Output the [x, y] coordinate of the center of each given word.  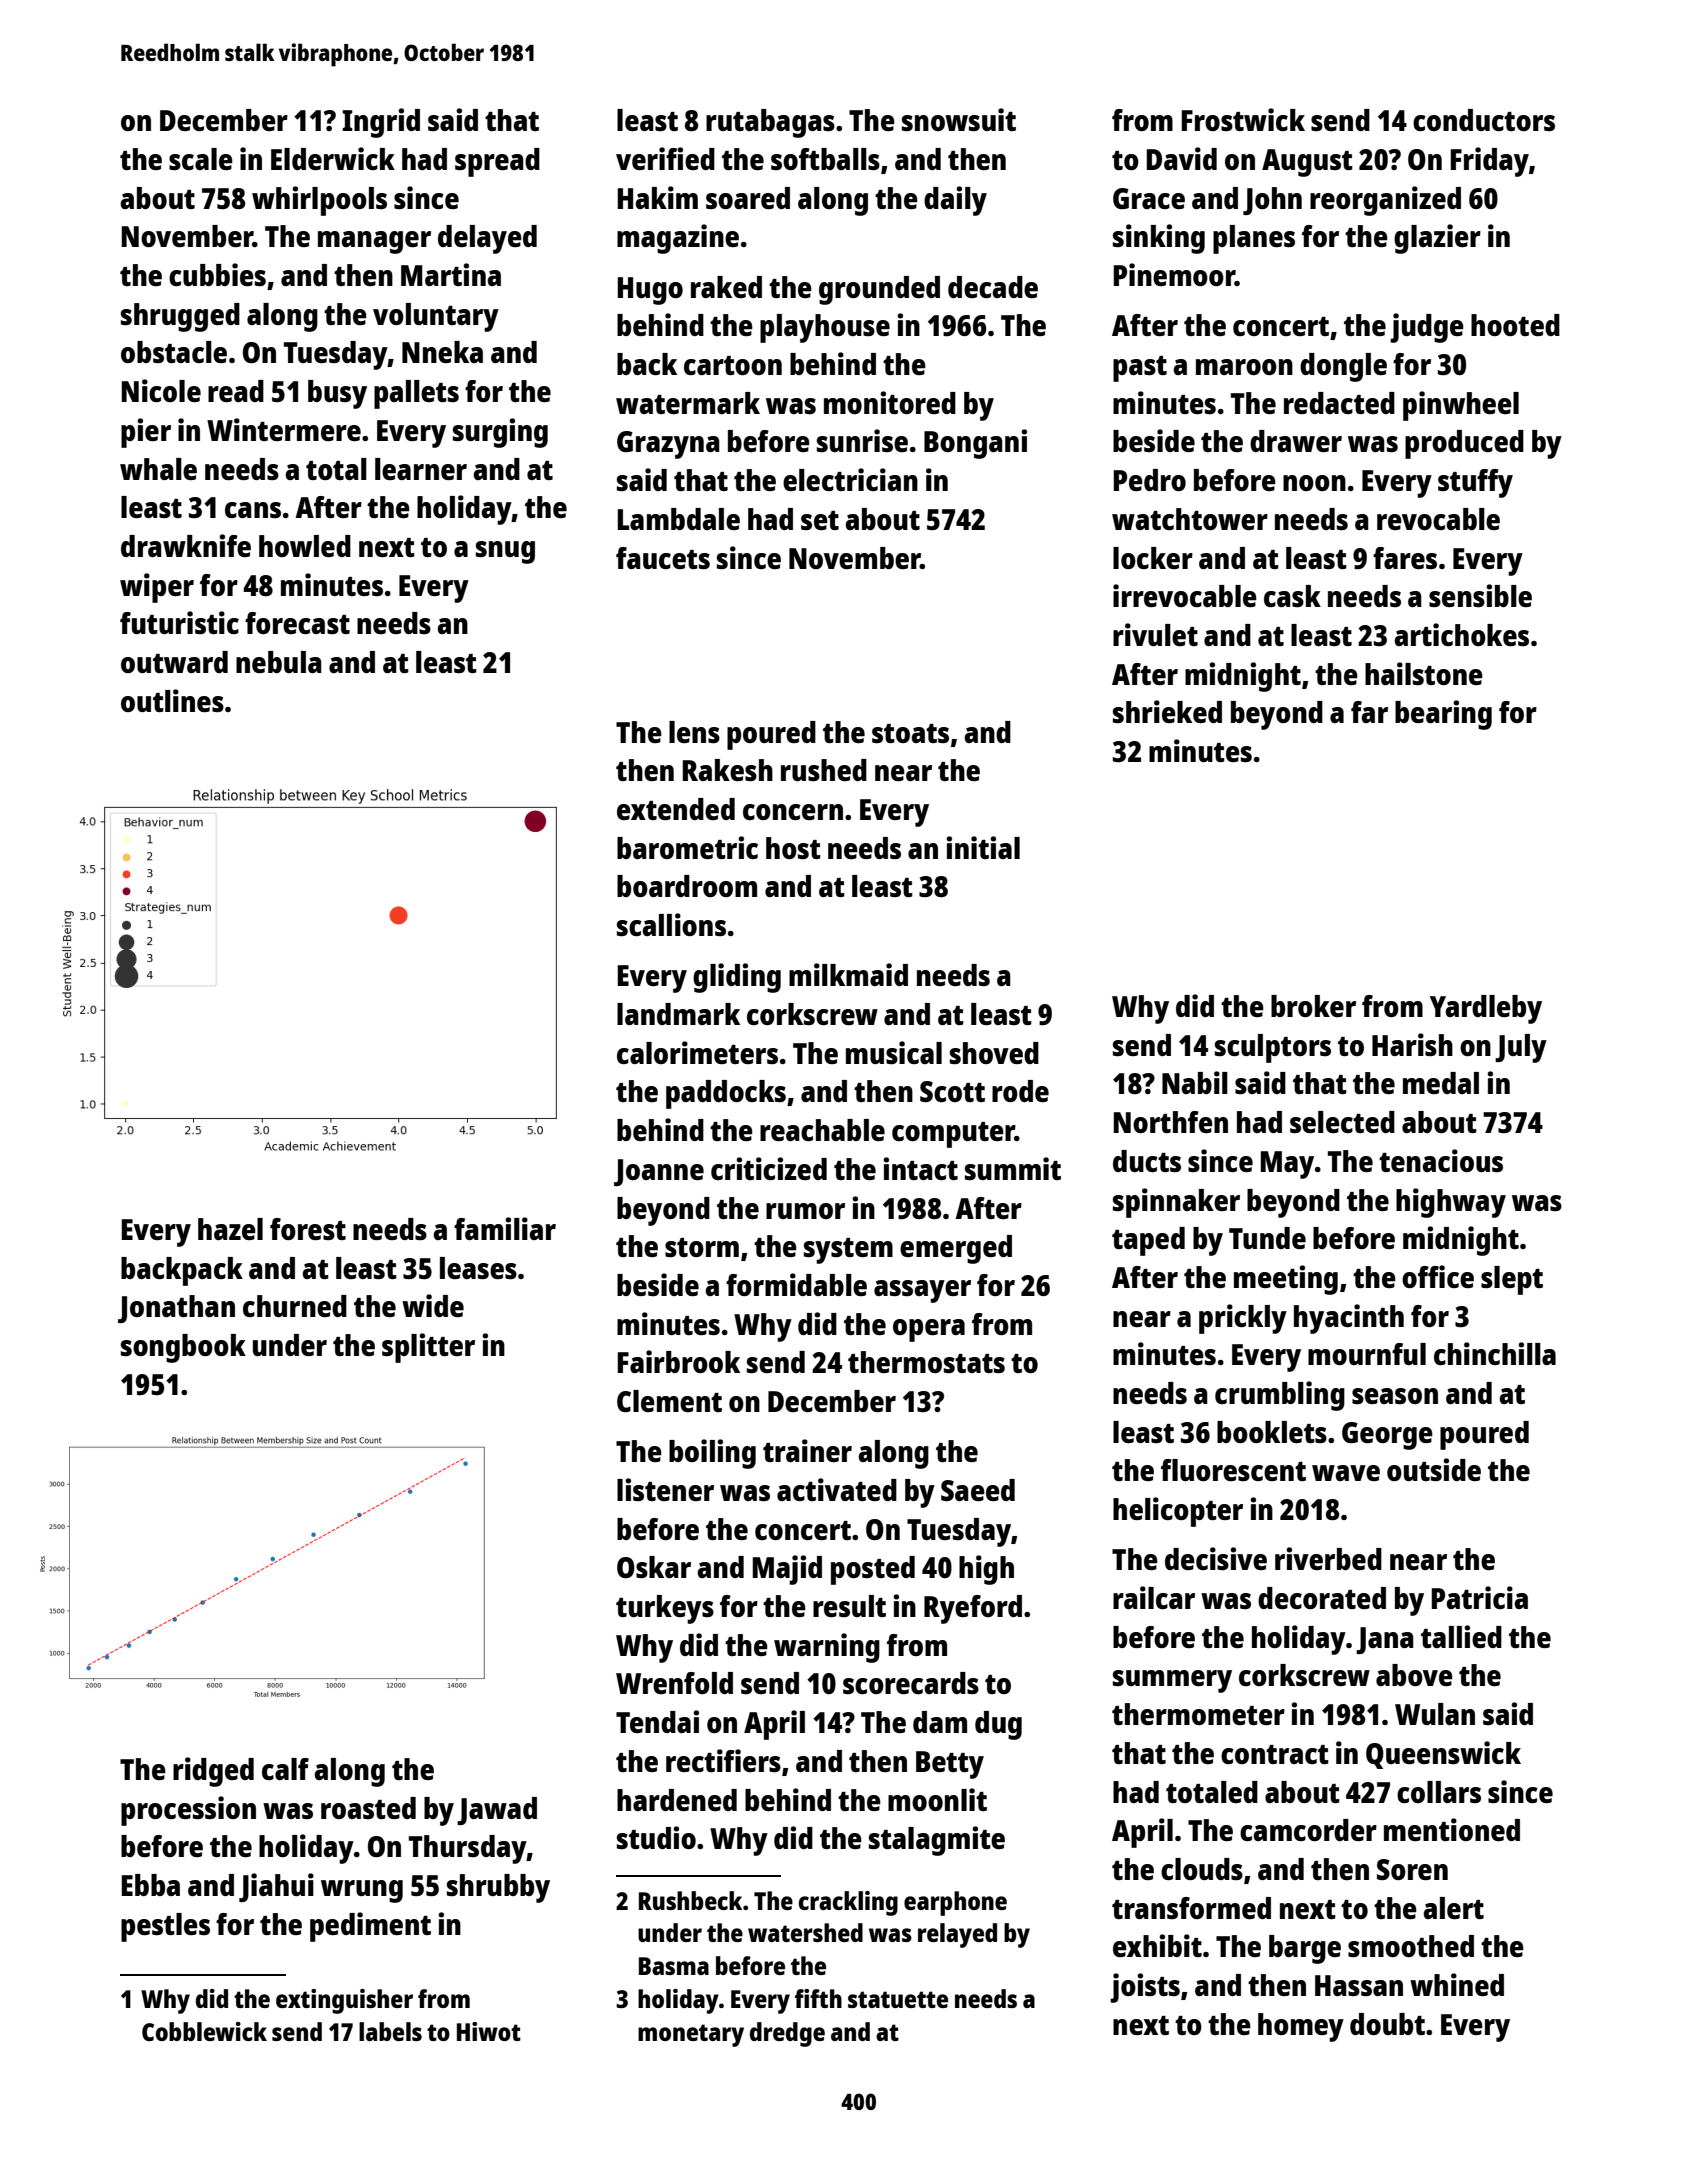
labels [390, 2031]
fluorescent [1233, 1470]
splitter [428, 1348]
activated [837, 1489]
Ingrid [381, 123]
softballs [825, 159]
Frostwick [1243, 119]
